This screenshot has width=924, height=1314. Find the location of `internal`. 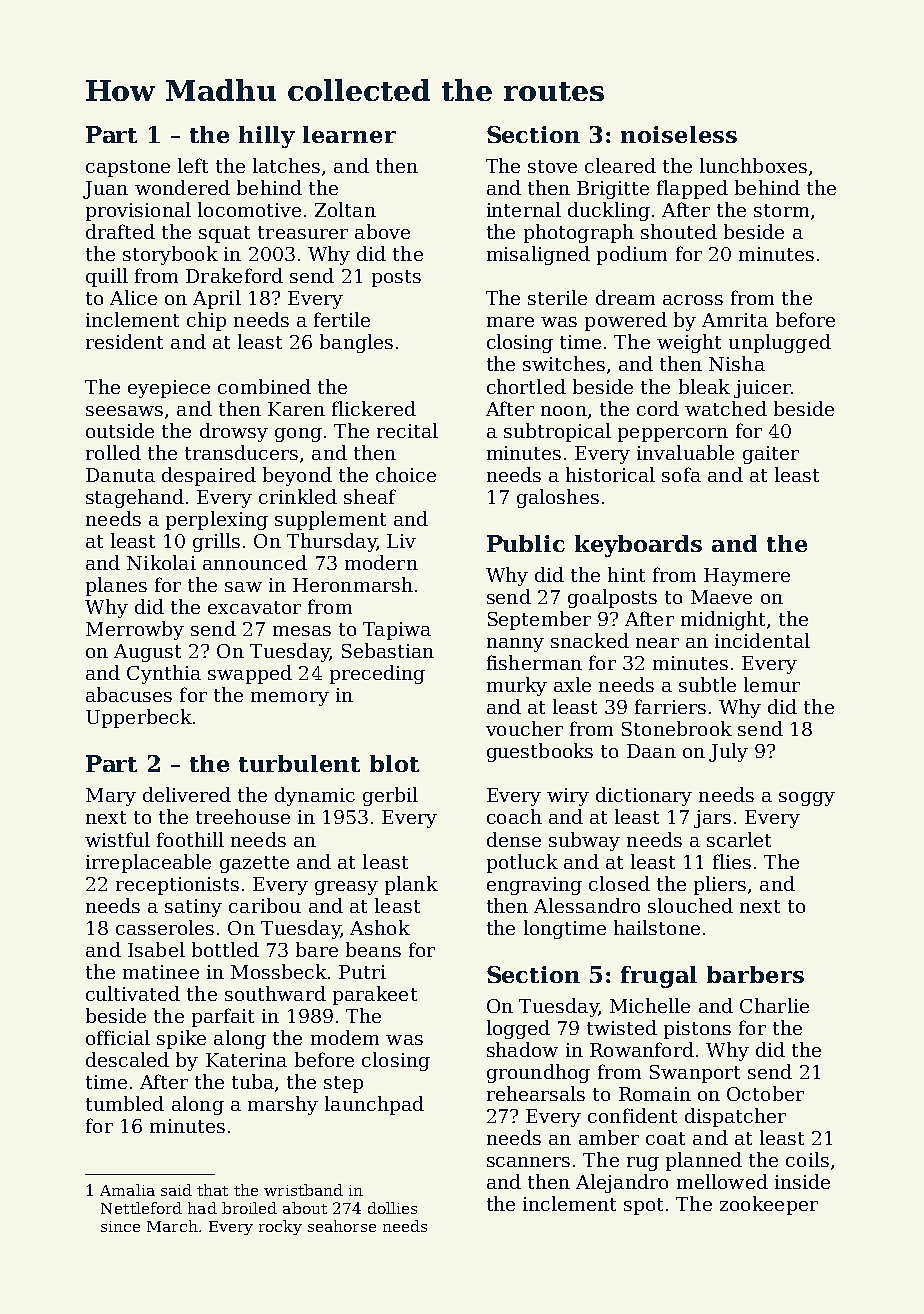

internal is located at coordinates (524, 209).
